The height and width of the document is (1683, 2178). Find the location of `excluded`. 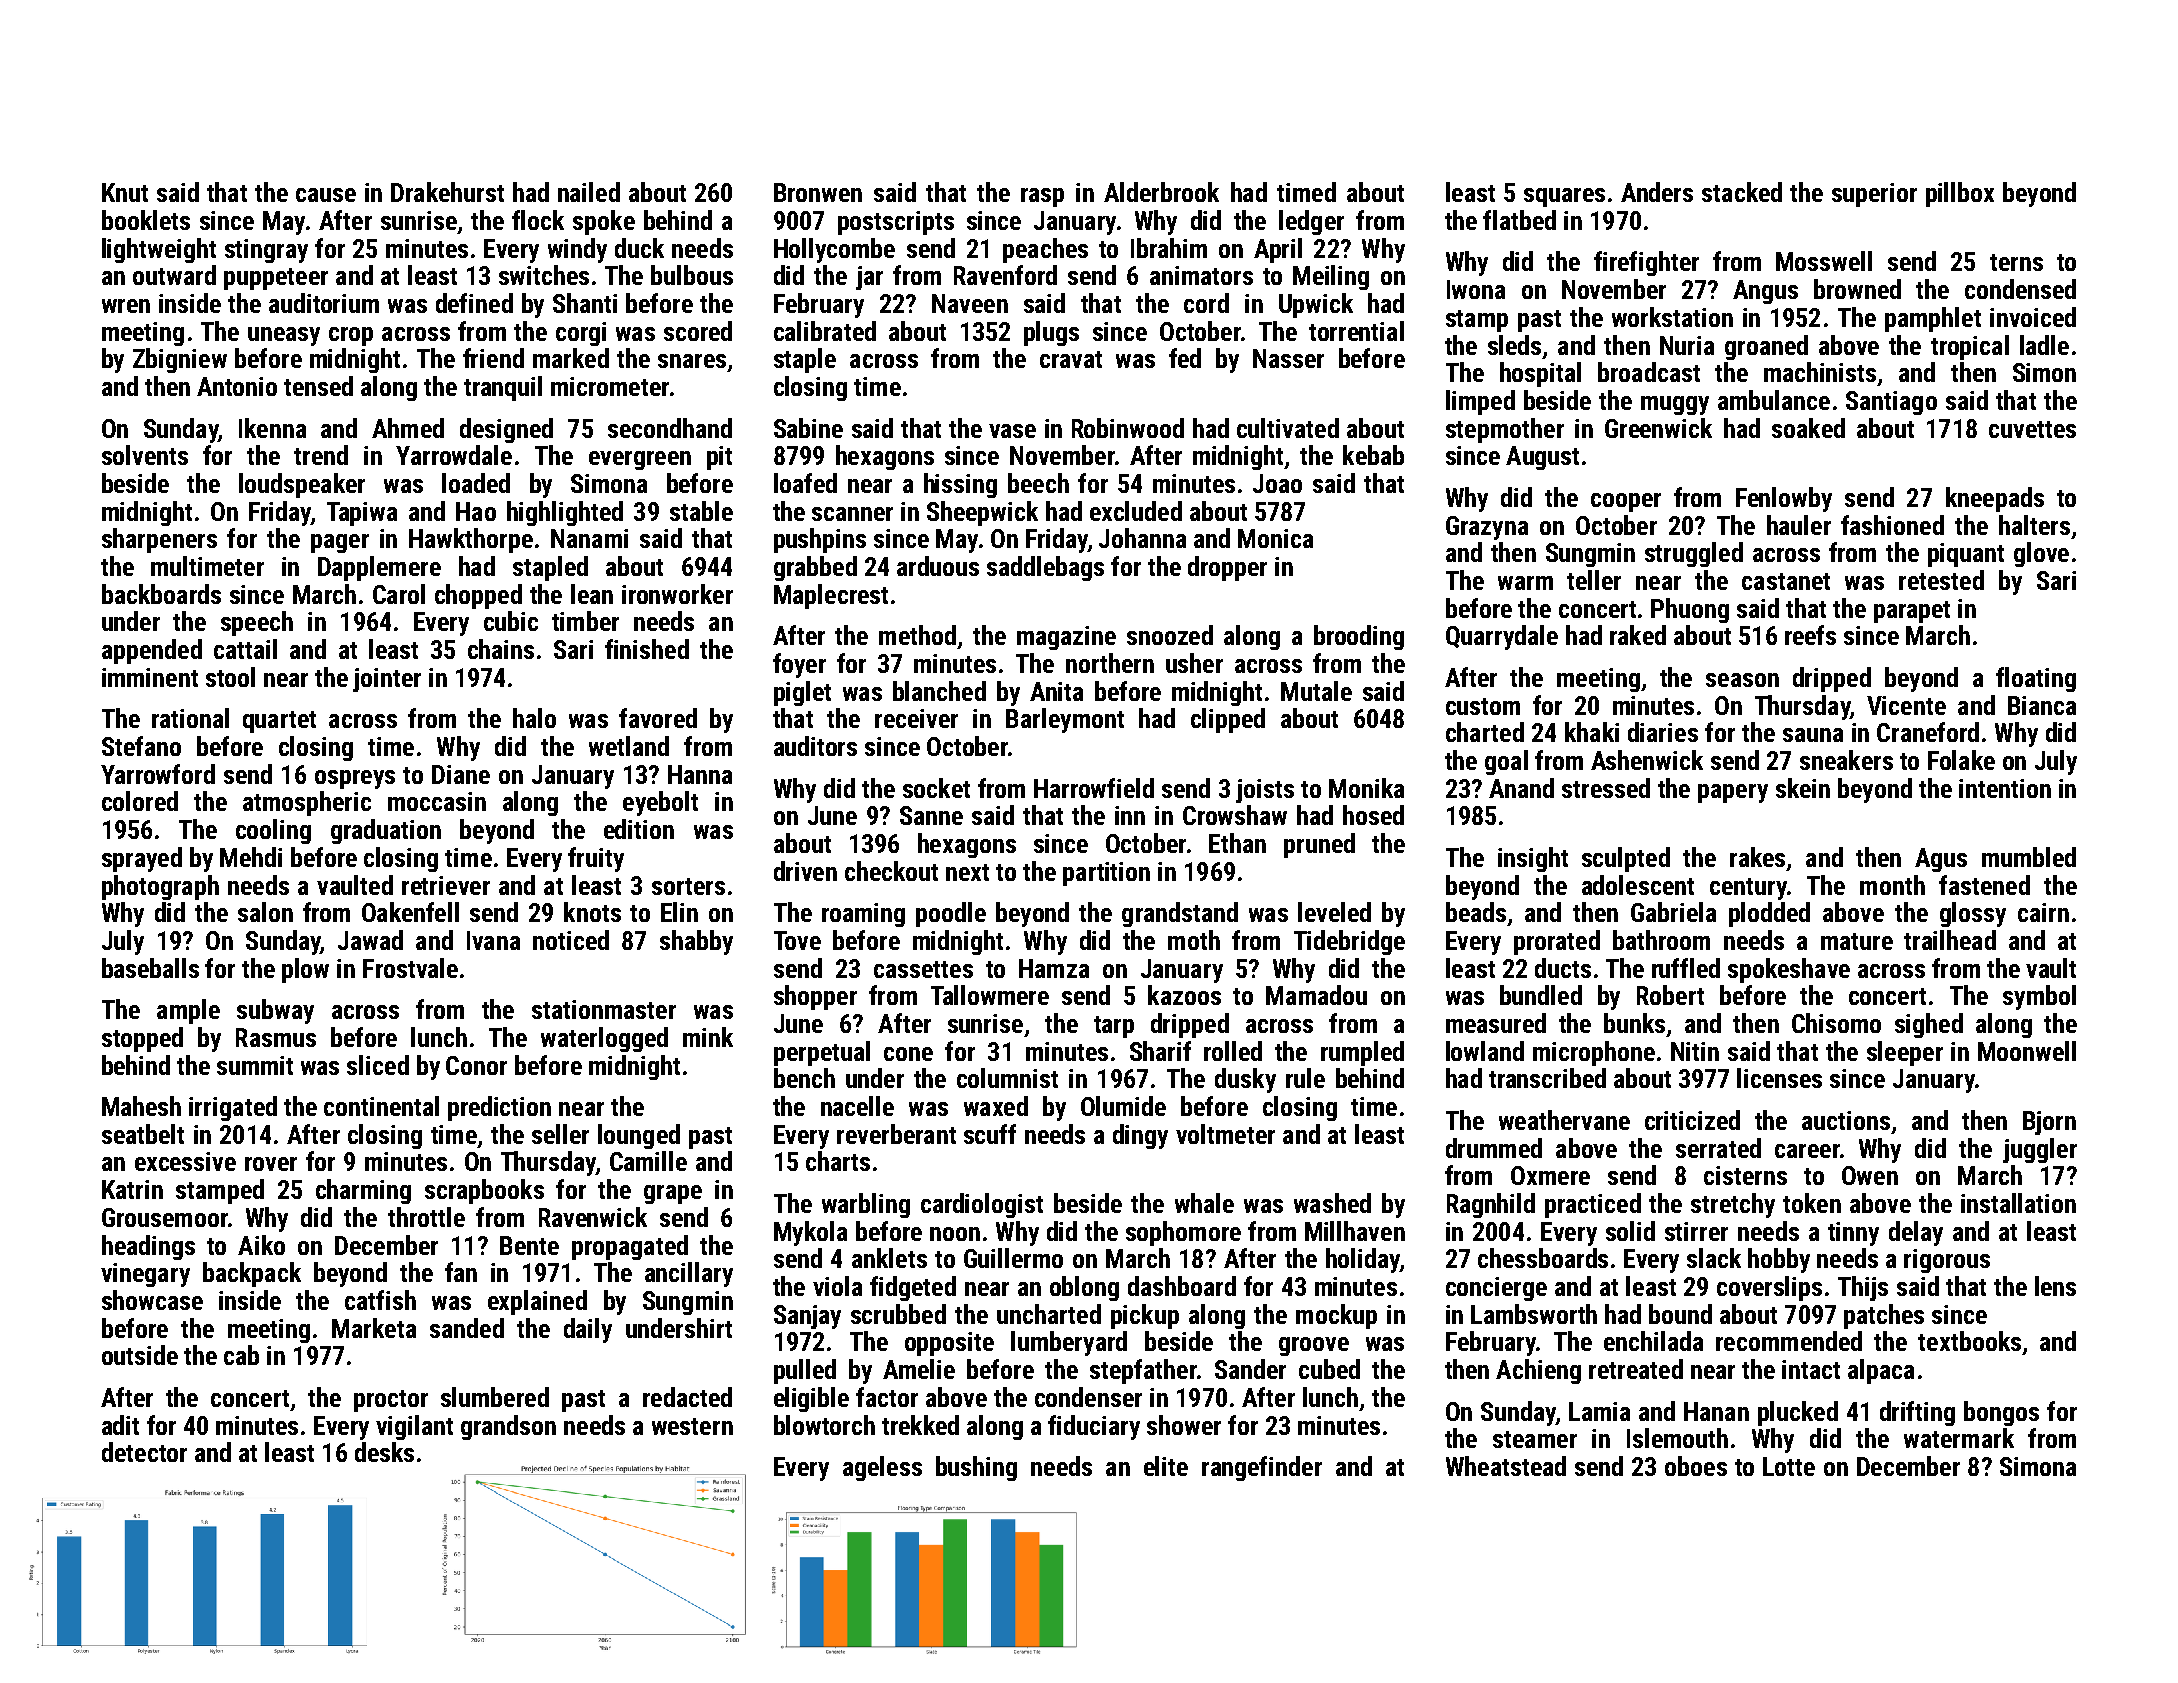

excluded is located at coordinates (1136, 511).
